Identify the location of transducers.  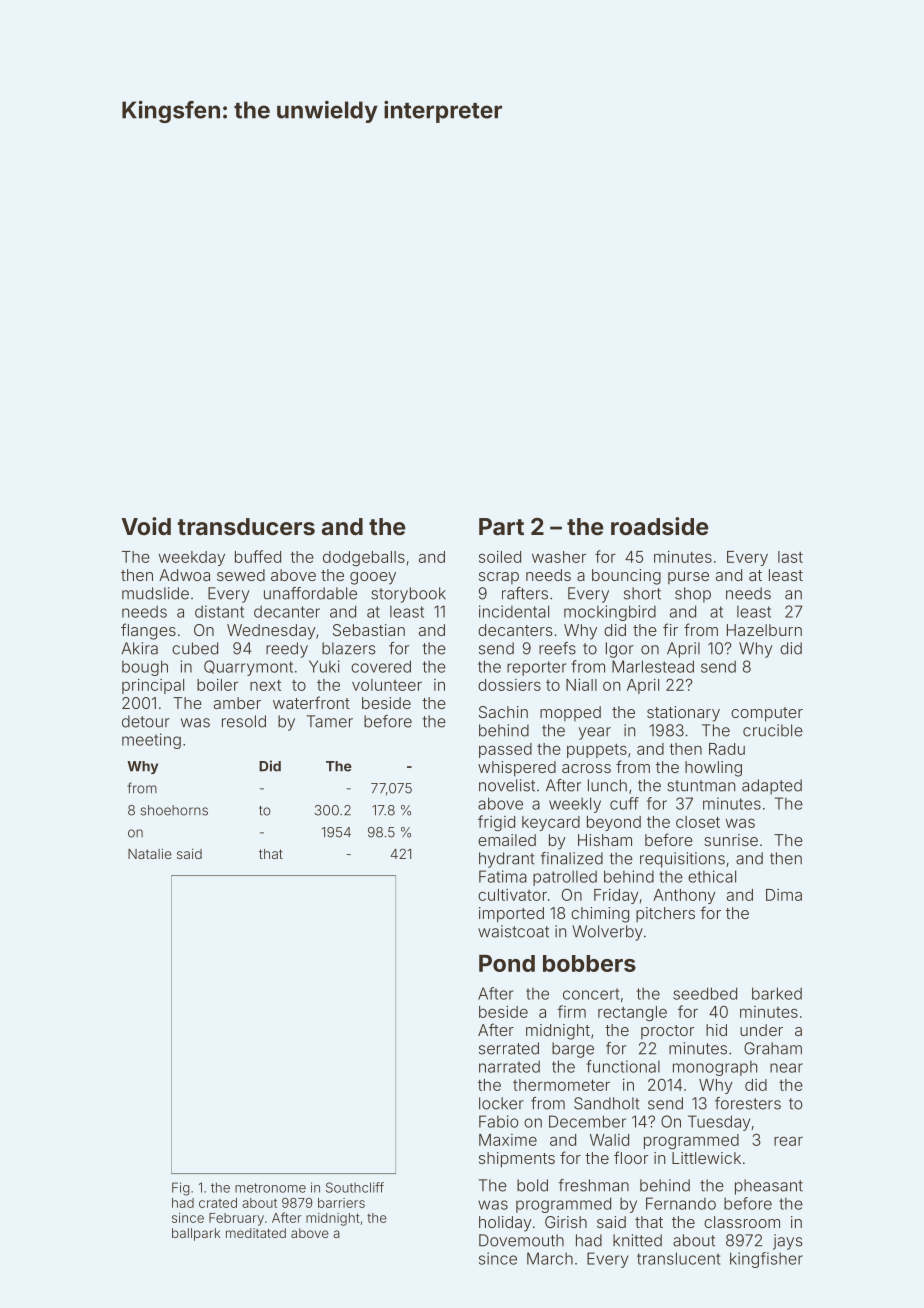
(246, 526).
